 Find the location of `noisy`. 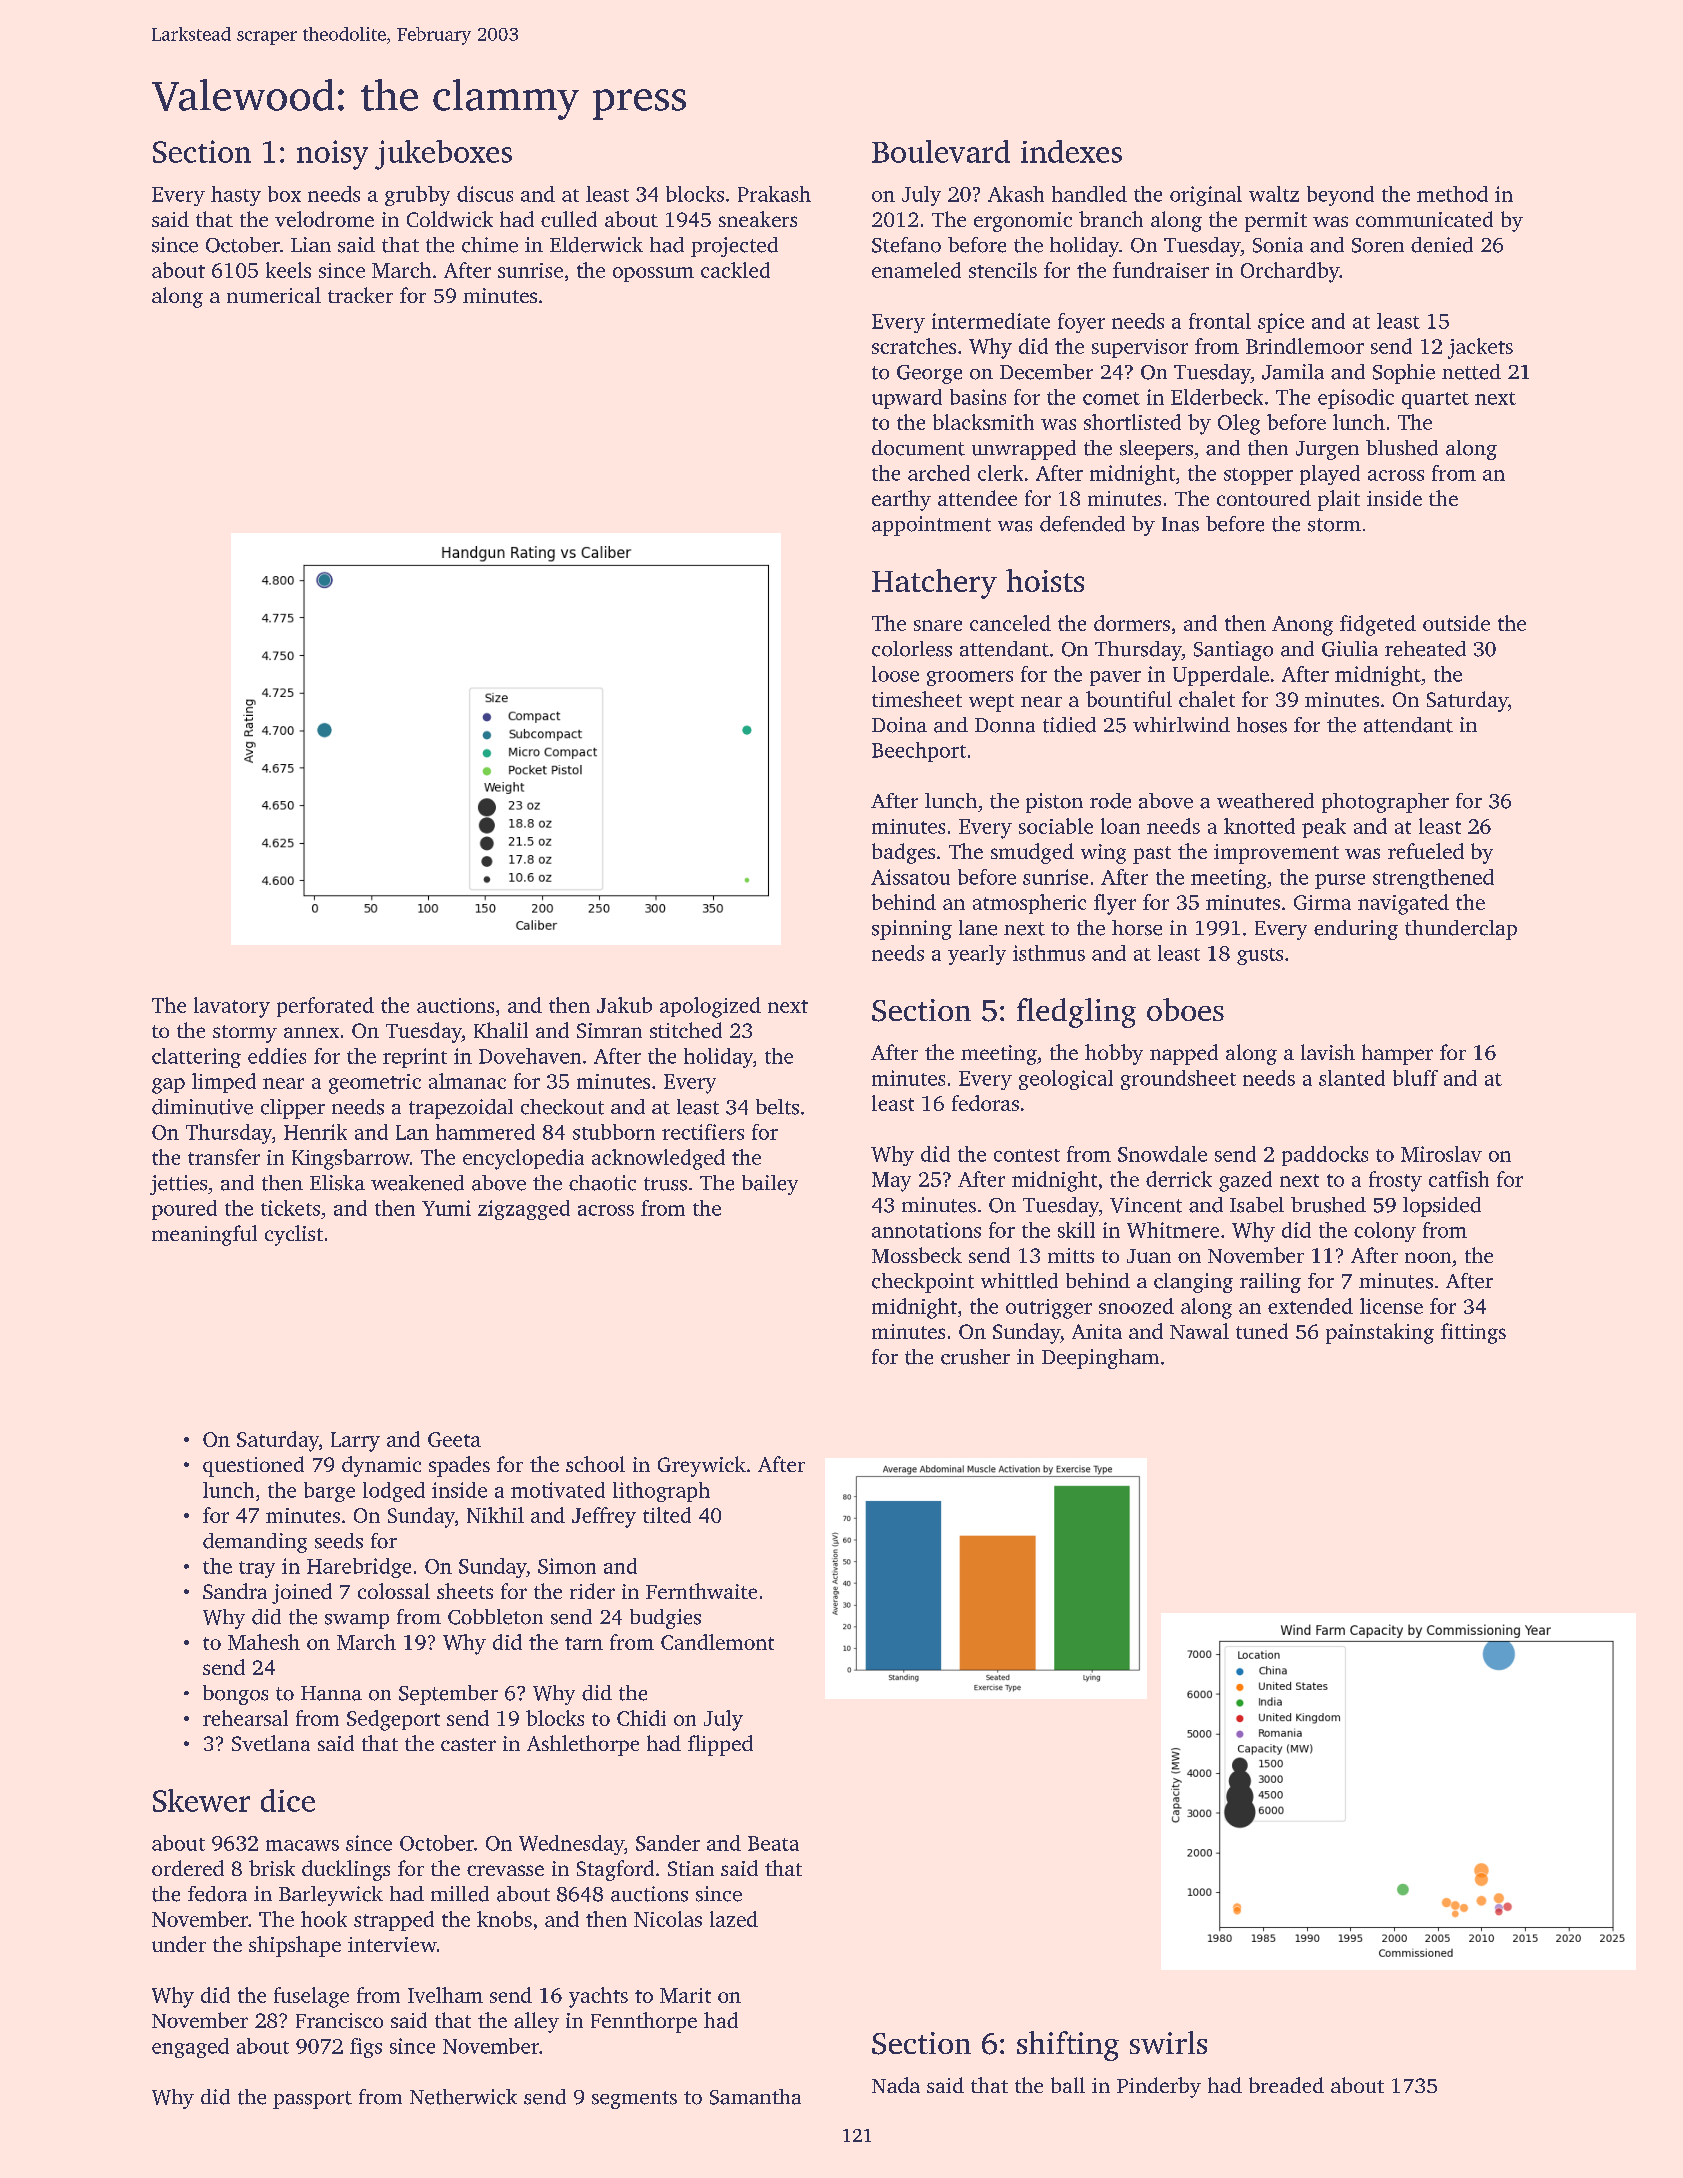

noisy is located at coordinates (332, 155).
